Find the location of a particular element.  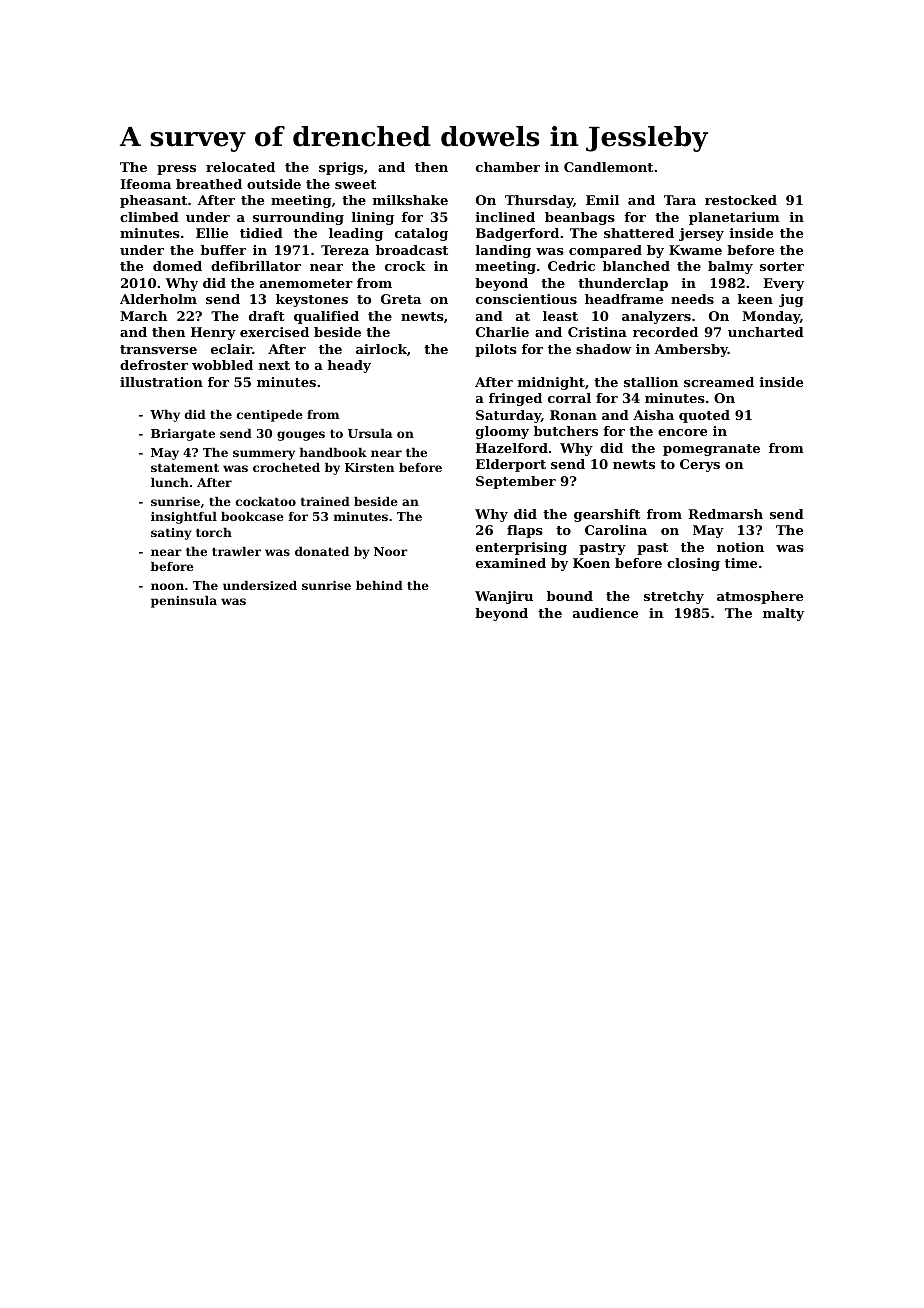

trained is located at coordinates (325, 501).
